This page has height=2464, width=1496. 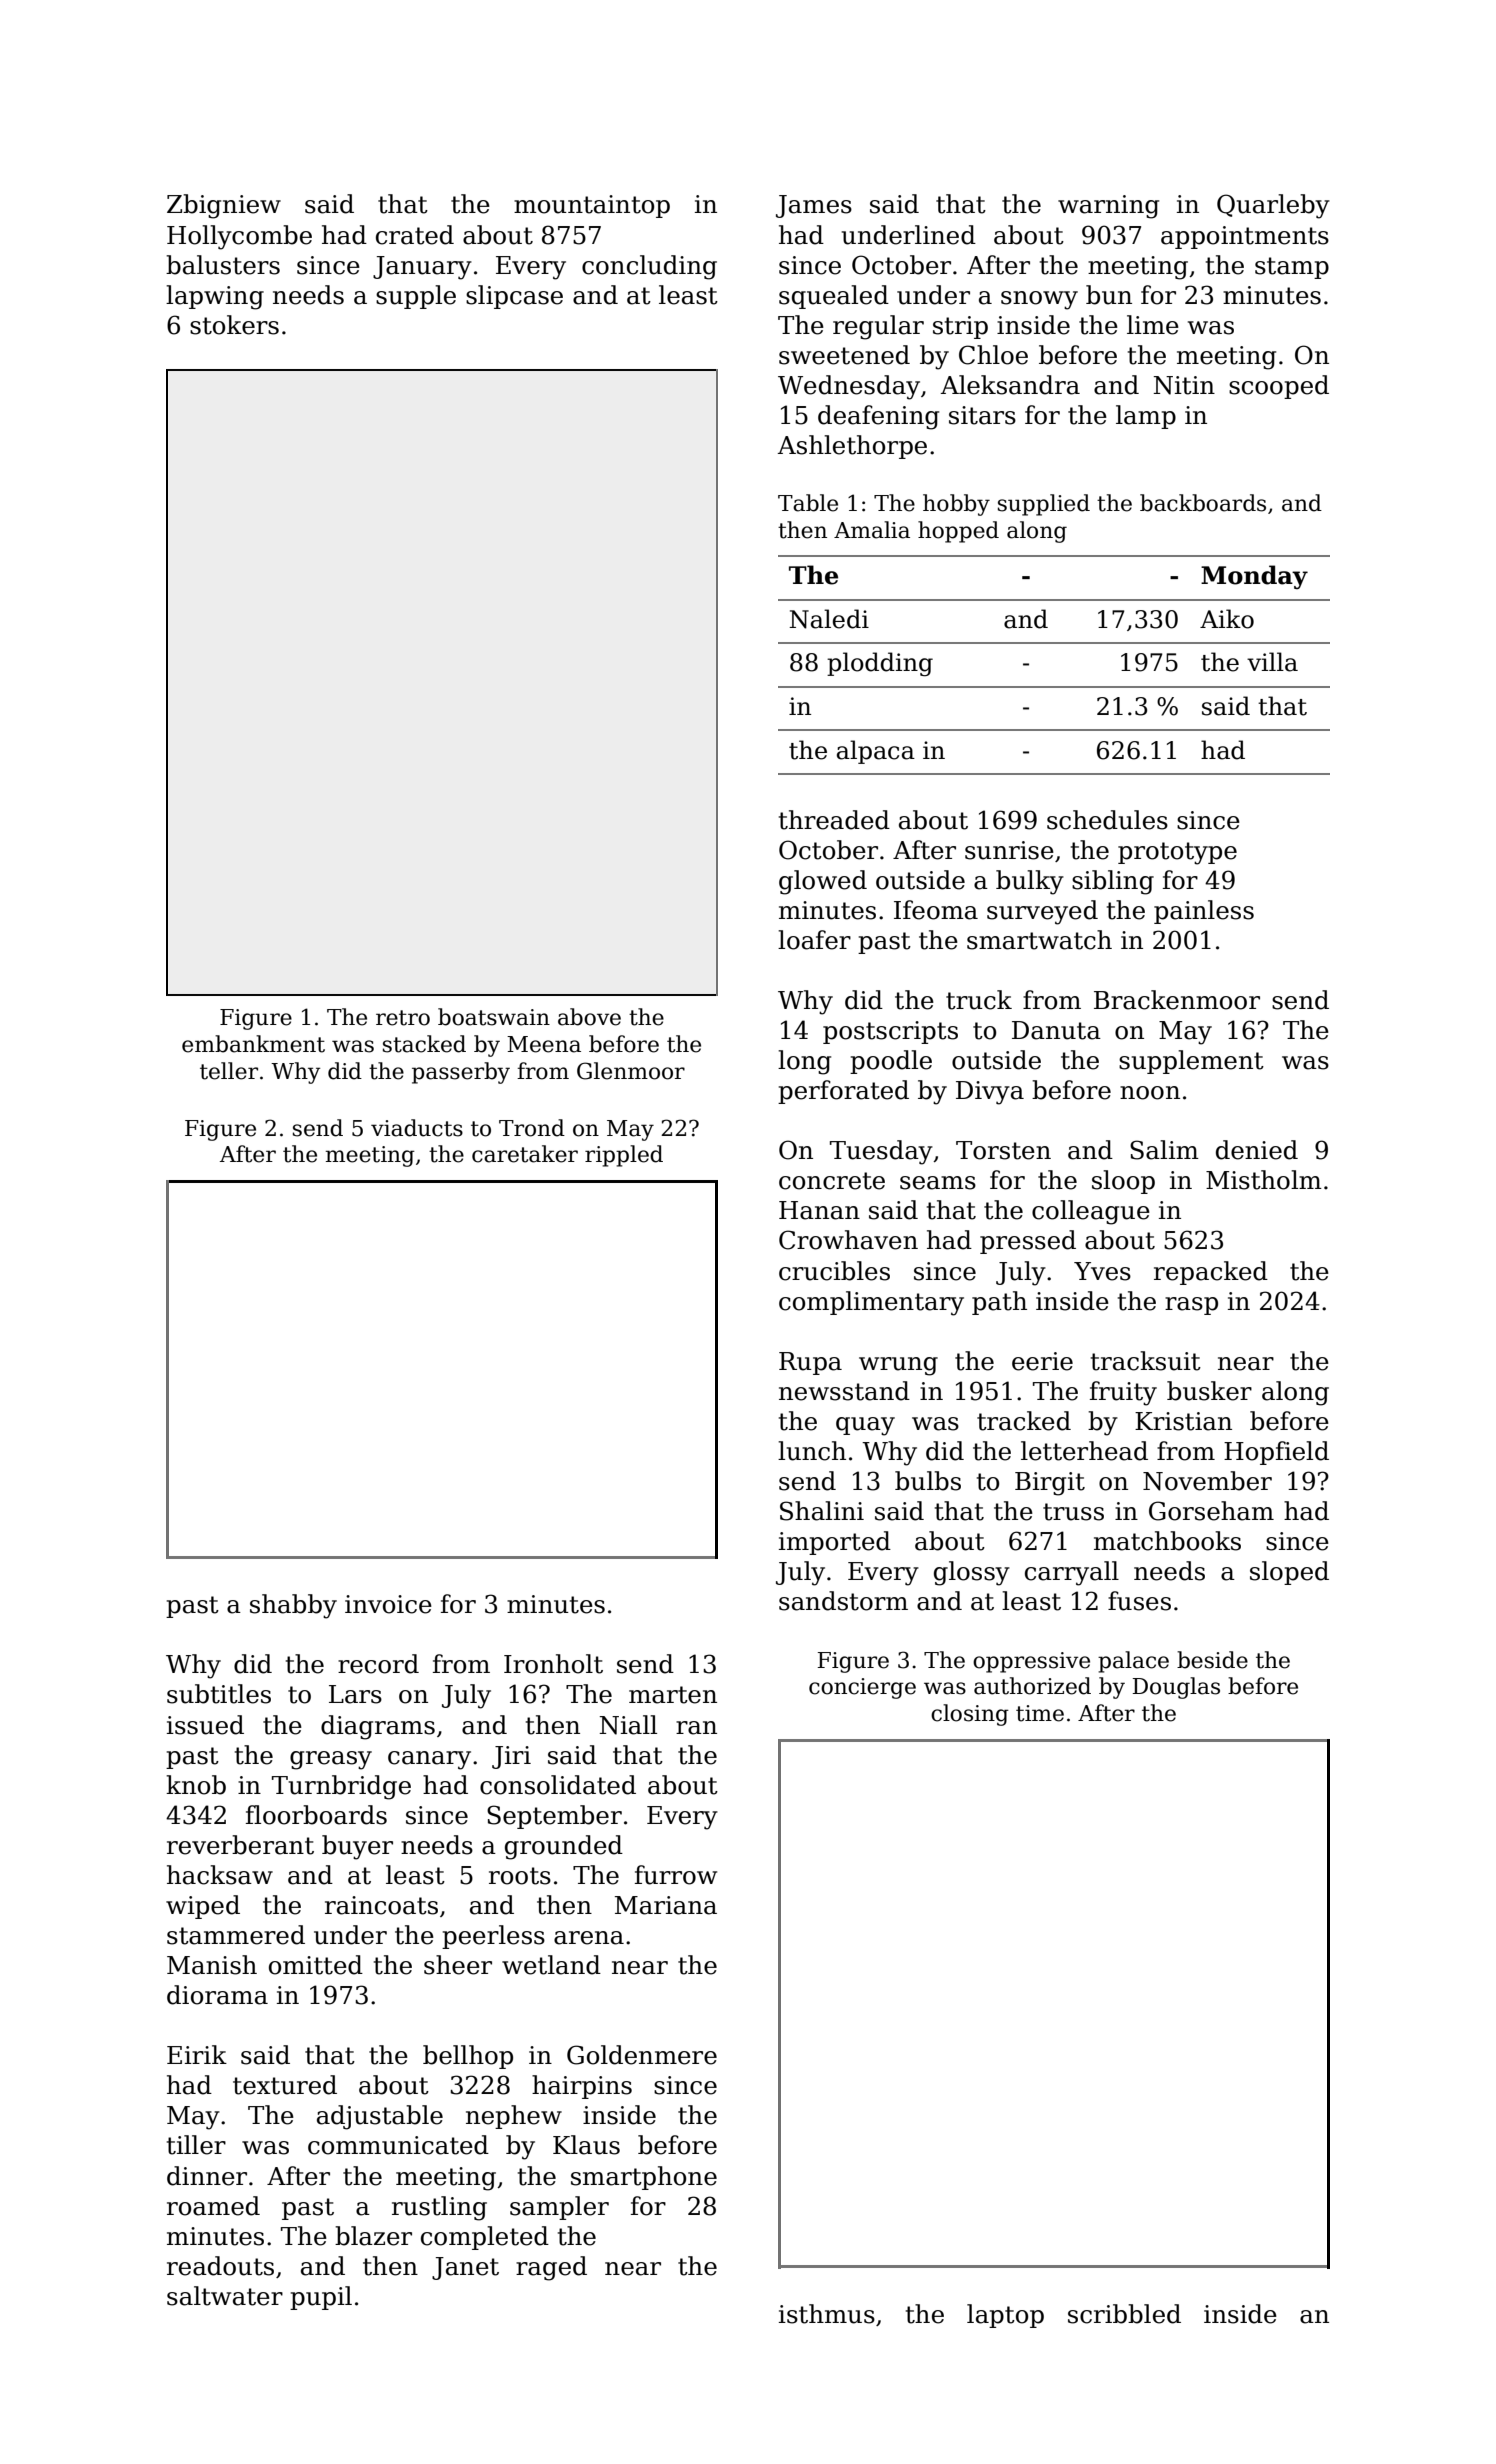 What do you see at coordinates (1204, 912) in the page?
I see `painless` at bounding box center [1204, 912].
